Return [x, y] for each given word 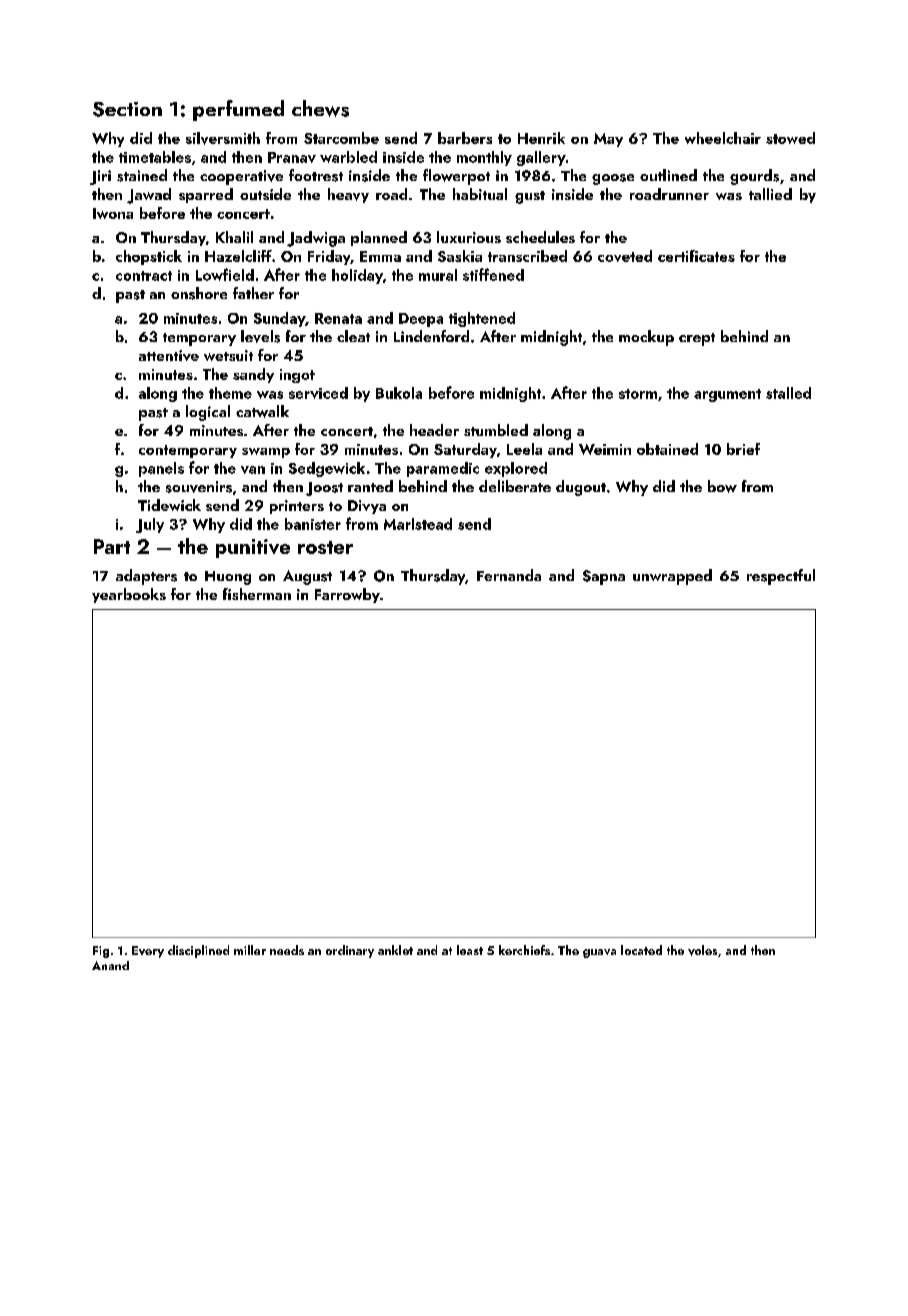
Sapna [604, 577]
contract [144, 276]
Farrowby [347, 595]
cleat [353, 336]
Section [127, 109]
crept [697, 339]
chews [320, 108]
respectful [781, 577]
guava [599, 953]
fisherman [257, 594]
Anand [110, 965]
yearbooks [129, 595]
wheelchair [723, 138]
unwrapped [672, 577]
